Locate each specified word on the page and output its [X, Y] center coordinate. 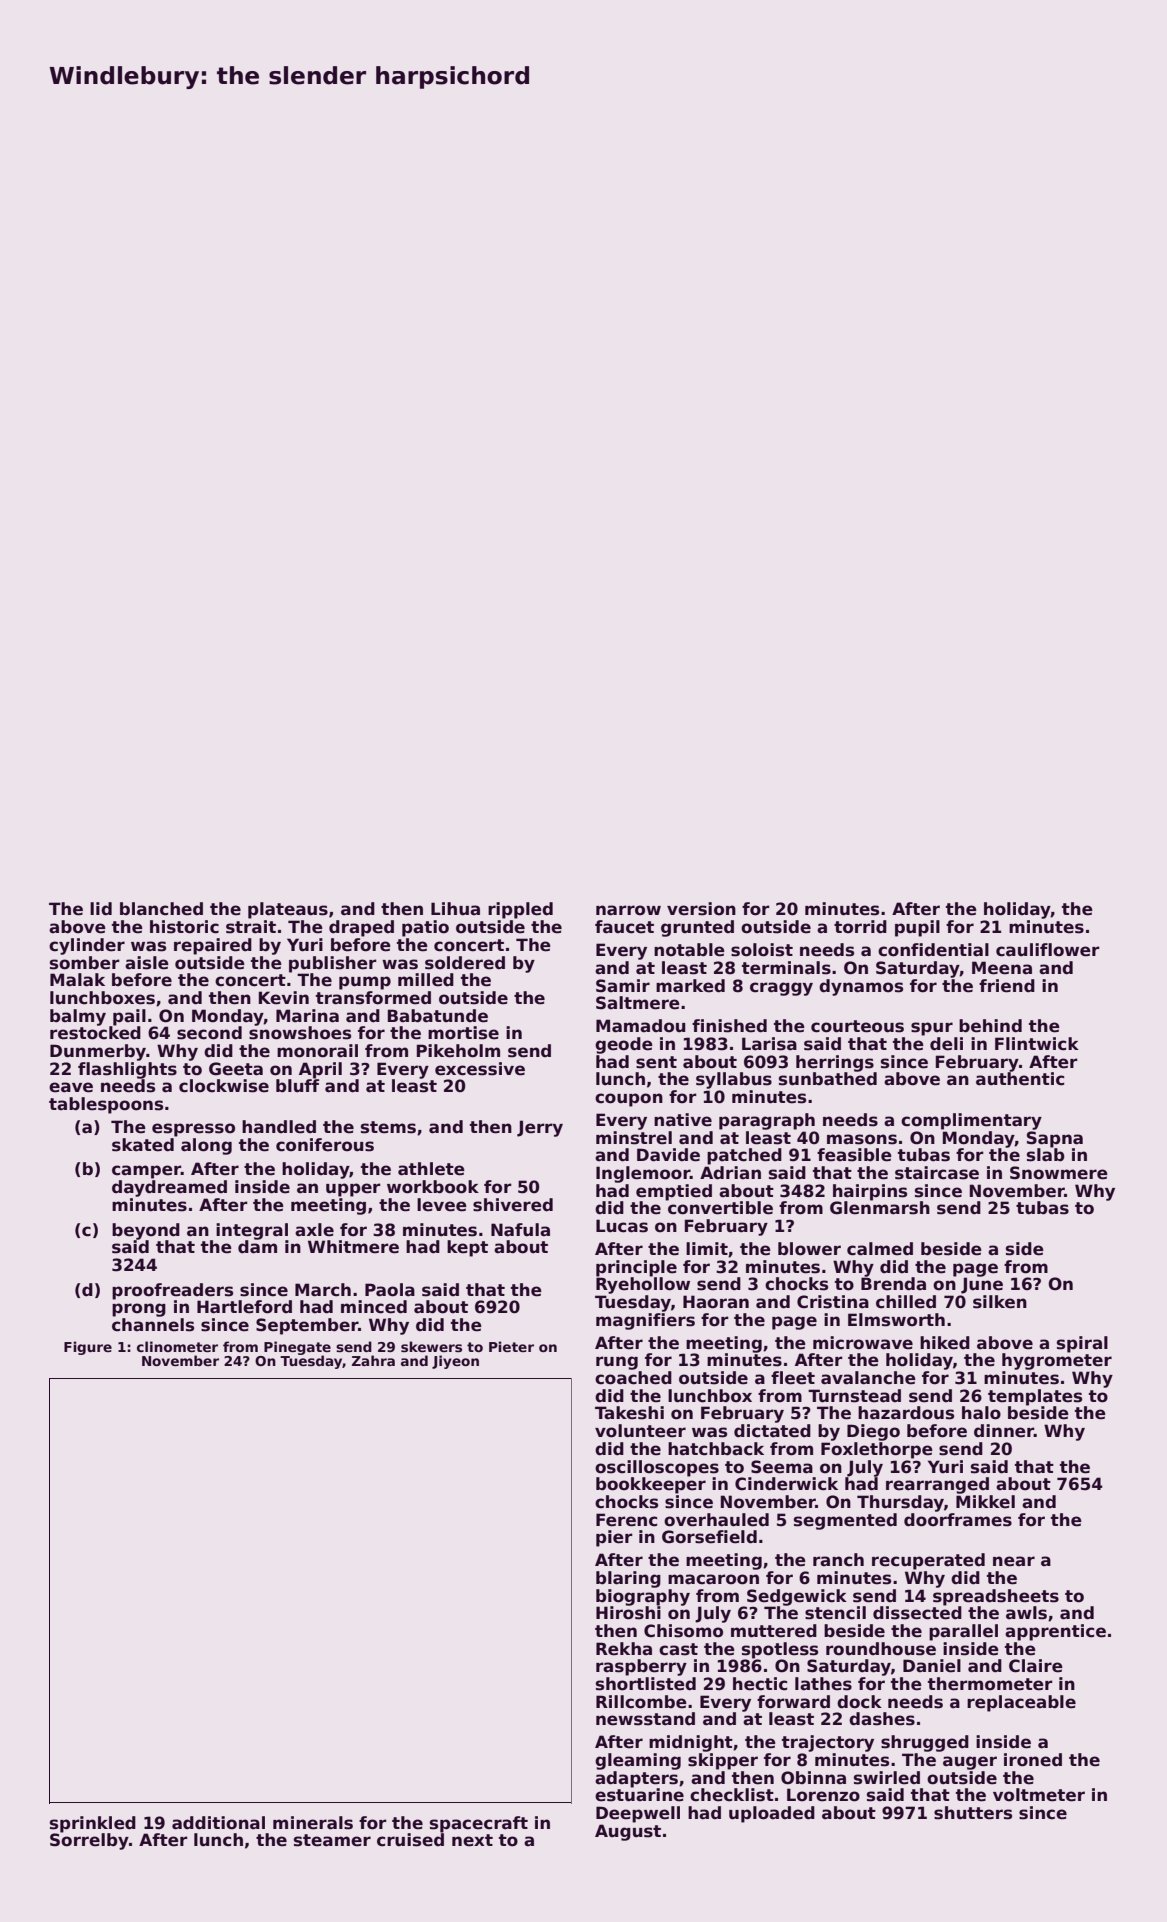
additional [218, 1823]
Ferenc [626, 1520]
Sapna [1055, 1139]
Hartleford [244, 1307]
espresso [193, 1130]
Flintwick [1037, 1044]
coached [633, 1378]
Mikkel [985, 1502]
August [628, 1832]
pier [614, 1538]
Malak [77, 980]
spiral [1082, 1344]
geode [624, 1045]
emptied [674, 1192]
